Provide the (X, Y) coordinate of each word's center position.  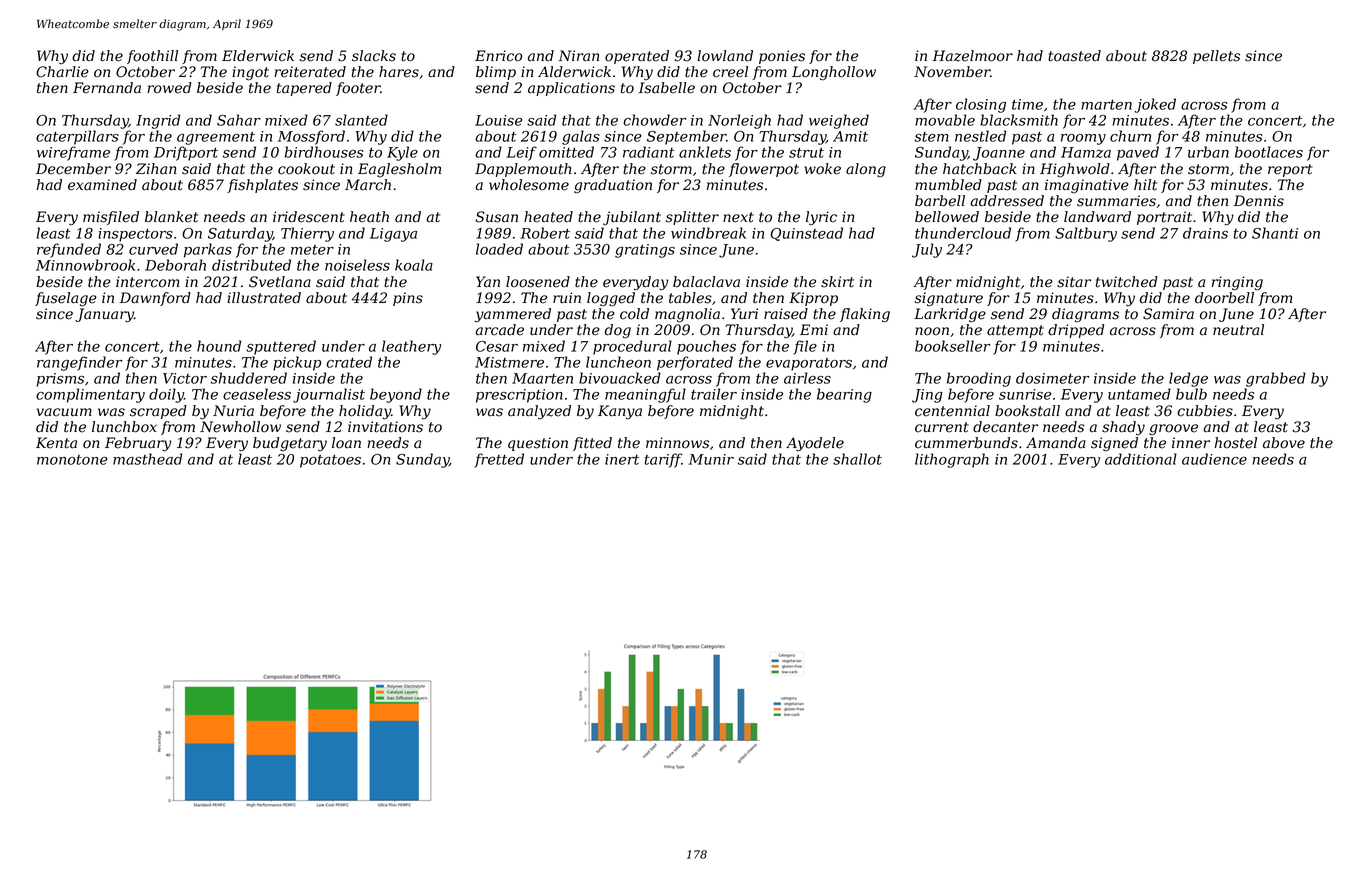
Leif (521, 153)
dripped (1076, 331)
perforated (695, 363)
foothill (152, 57)
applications (571, 89)
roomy (1083, 139)
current (942, 427)
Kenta (56, 443)
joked (1155, 105)
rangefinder (79, 363)
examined (102, 185)
